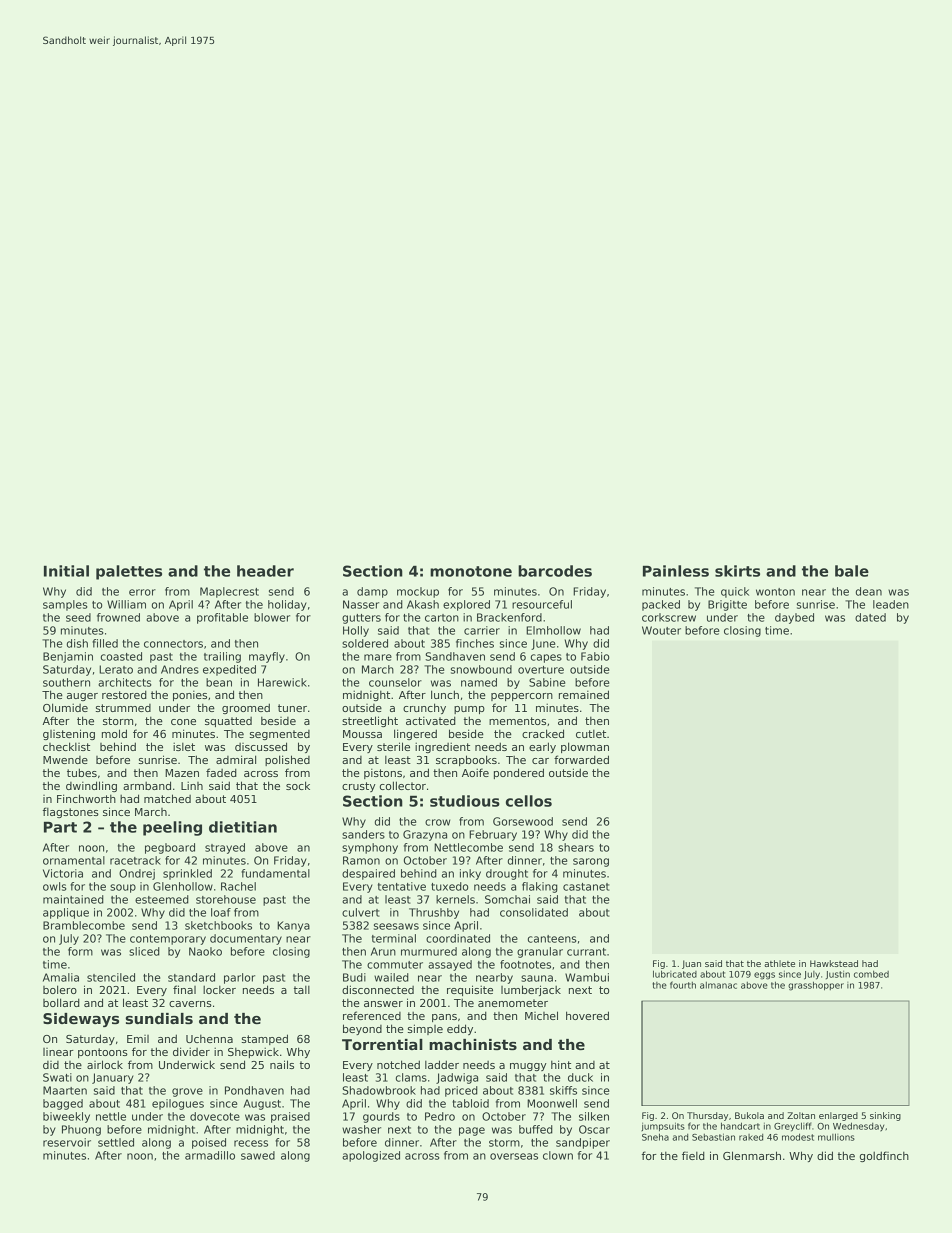 Image resolution: width=952 pixels, height=1233 pixels. I want to click on stamped, so click(265, 1039).
